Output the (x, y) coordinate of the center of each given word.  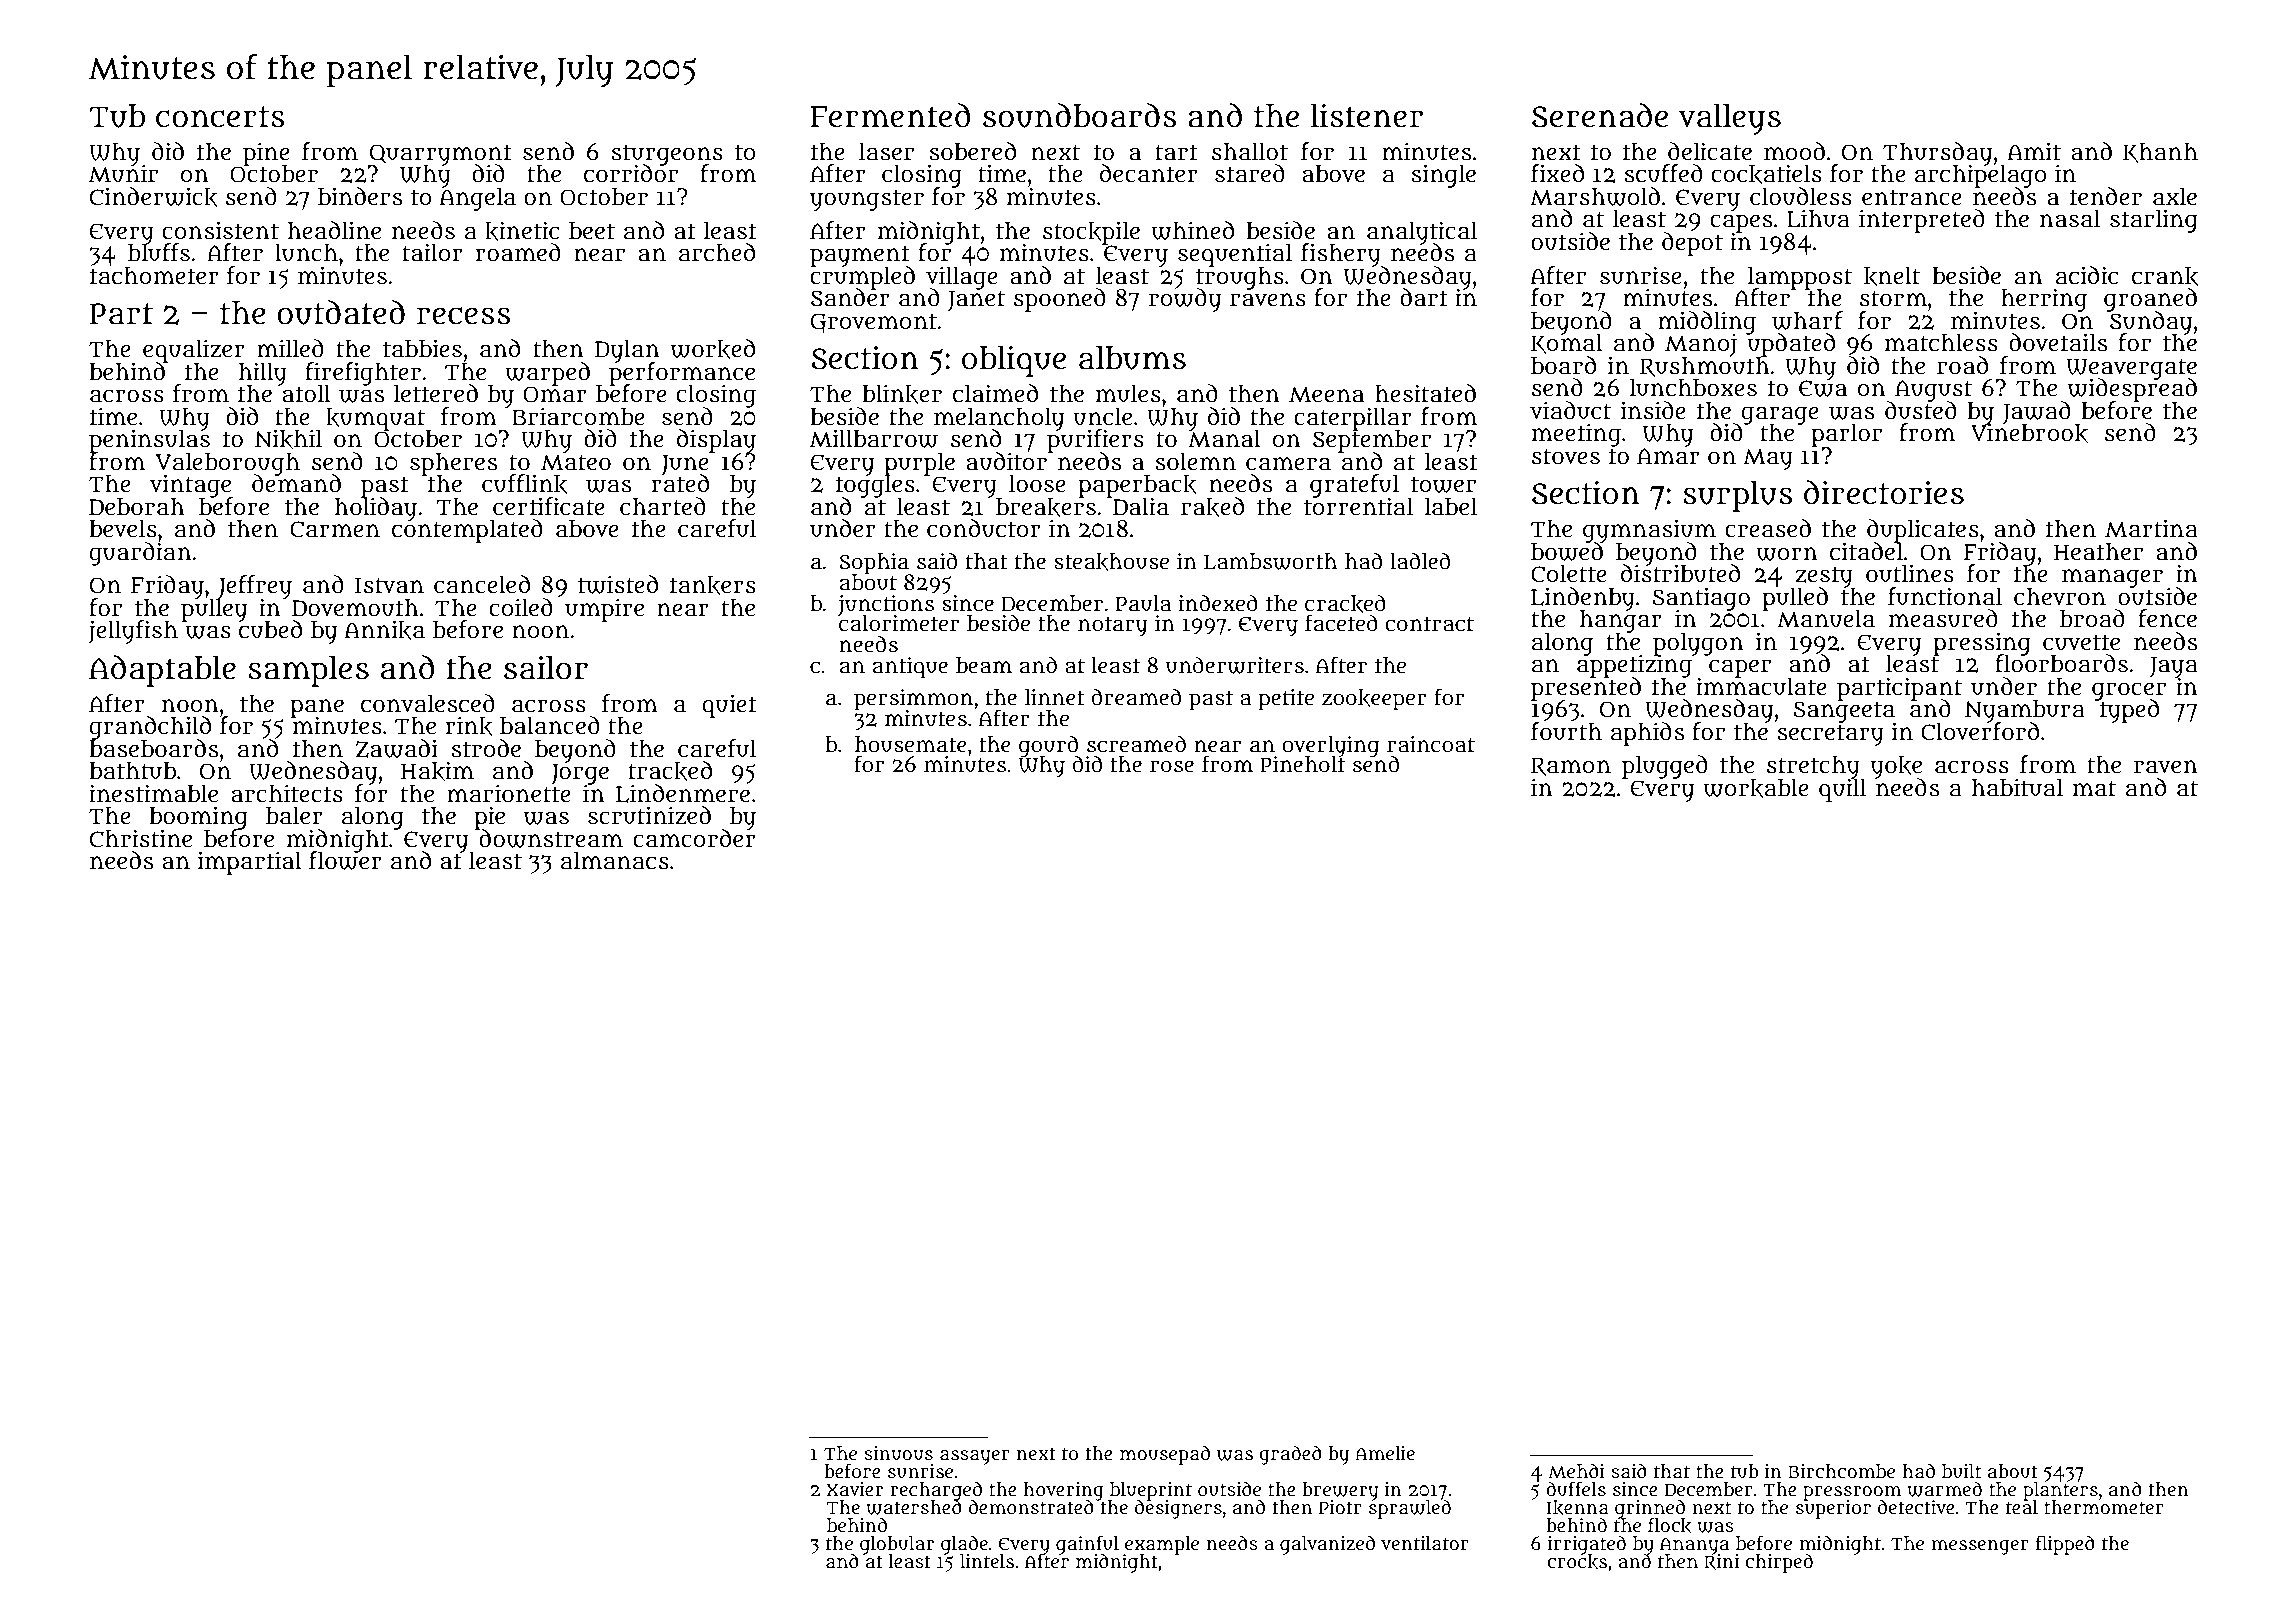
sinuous (898, 1453)
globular (897, 1545)
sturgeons (667, 154)
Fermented (891, 115)
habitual (2017, 787)
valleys (1730, 119)
